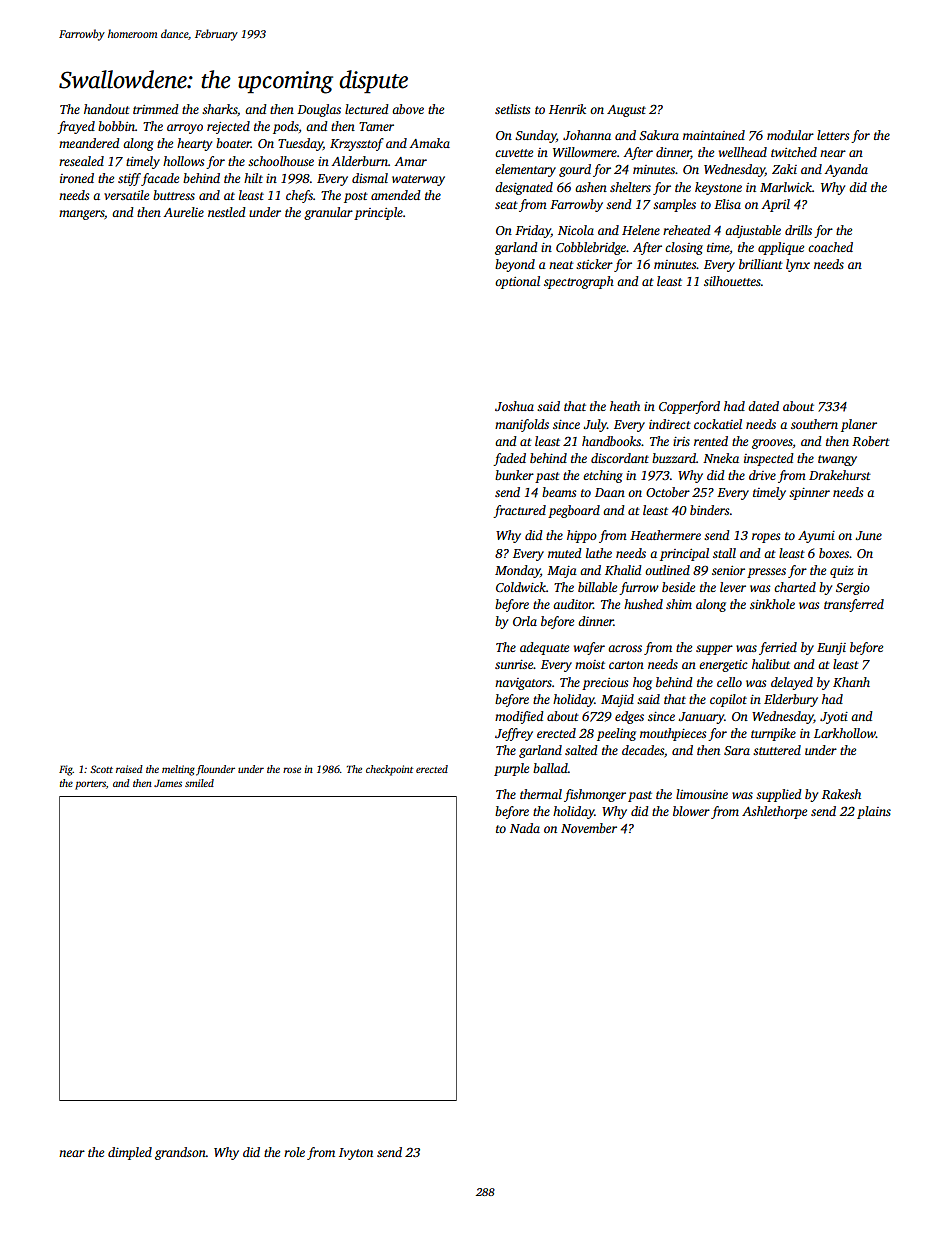  I want to click on mangers, so click(81, 215).
